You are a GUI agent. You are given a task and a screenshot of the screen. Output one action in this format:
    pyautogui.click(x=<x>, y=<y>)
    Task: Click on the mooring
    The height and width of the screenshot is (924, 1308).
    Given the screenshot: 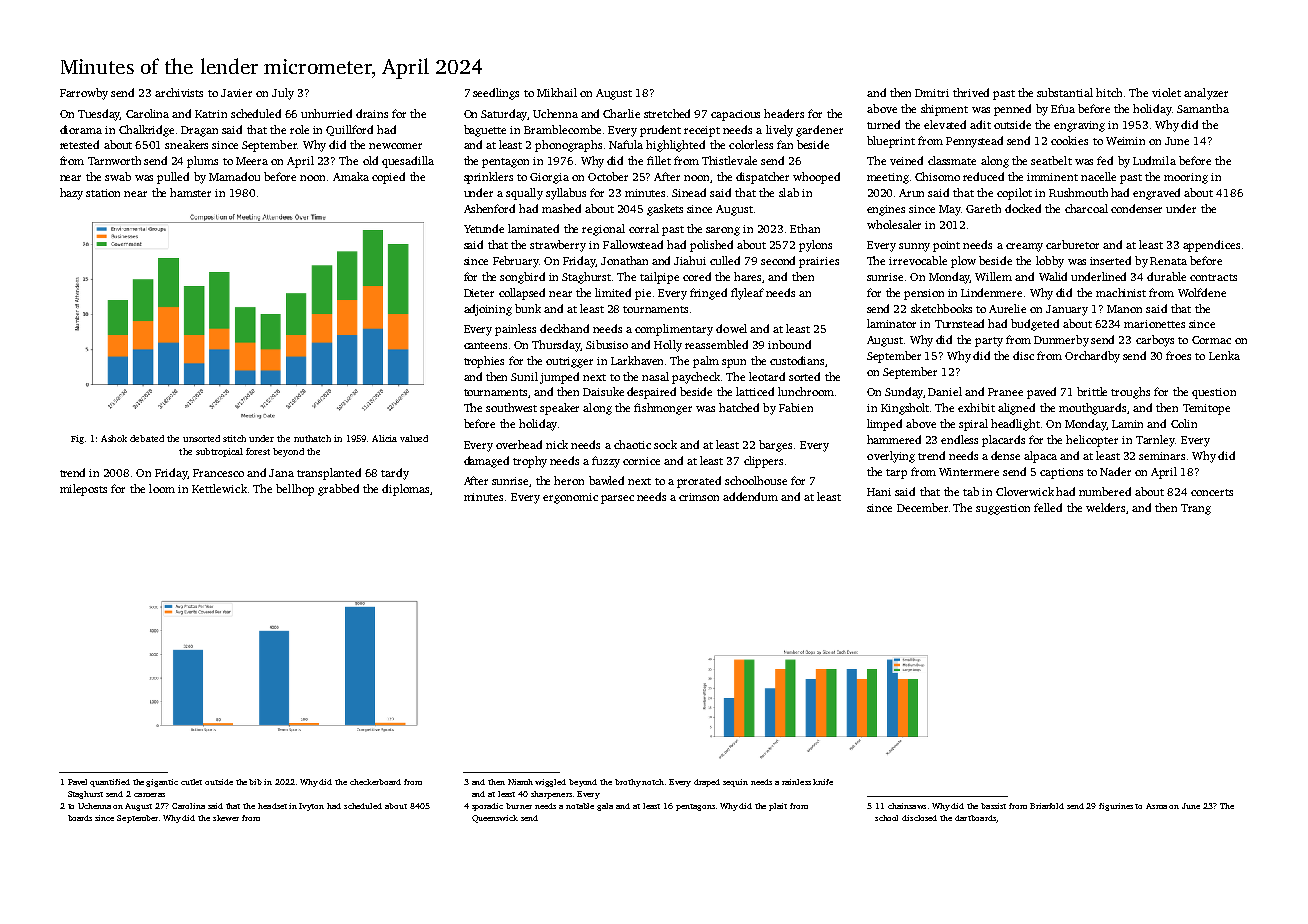 What is the action you would take?
    pyautogui.click(x=1186, y=178)
